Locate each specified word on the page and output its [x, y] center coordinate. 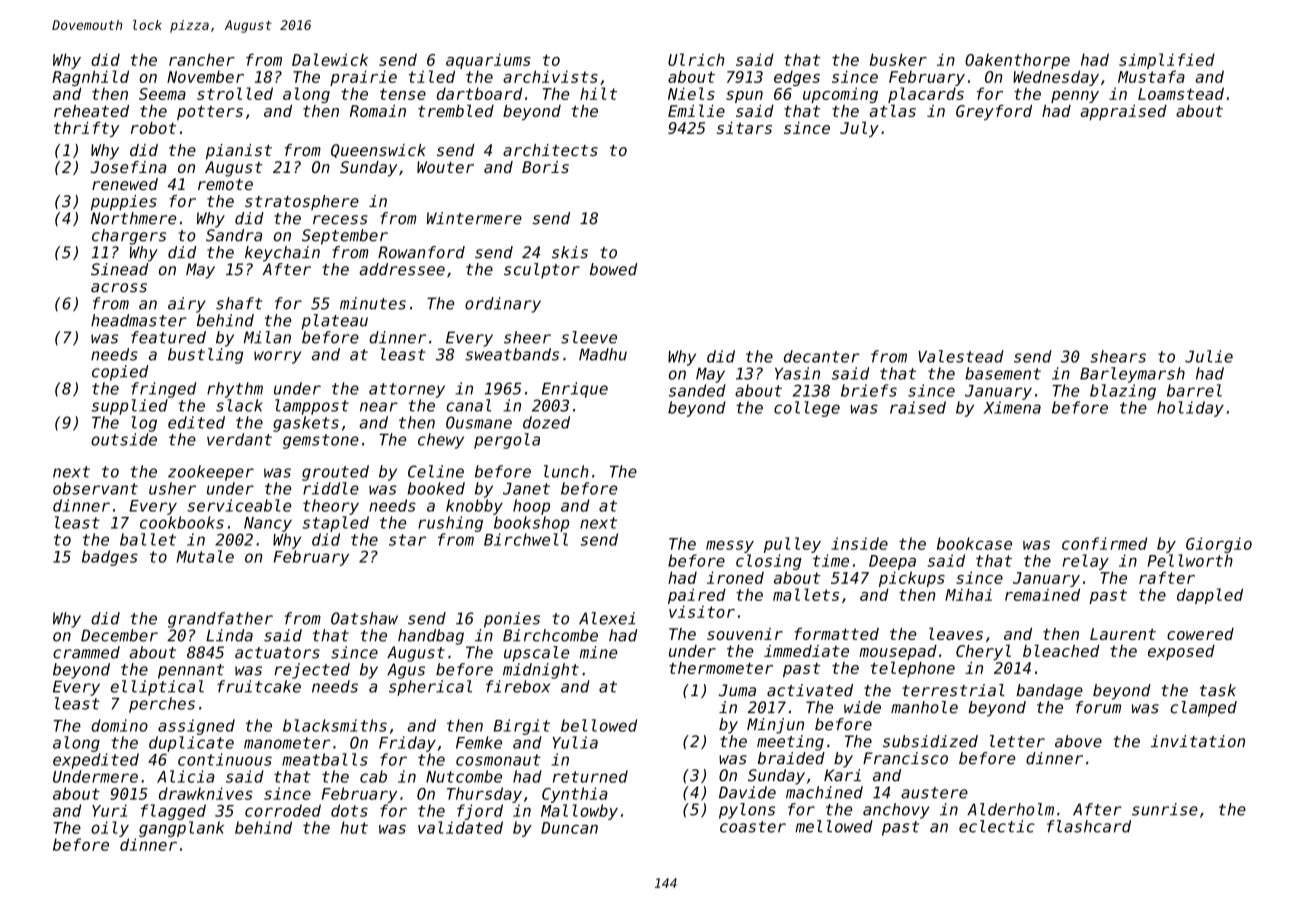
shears [1118, 356]
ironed [735, 577]
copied [120, 373]
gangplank [181, 829]
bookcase [974, 543]
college [807, 409]
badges [110, 558]
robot [153, 128]
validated [460, 827]
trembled [456, 110]
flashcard [1089, 826]
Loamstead [1181, 93]
